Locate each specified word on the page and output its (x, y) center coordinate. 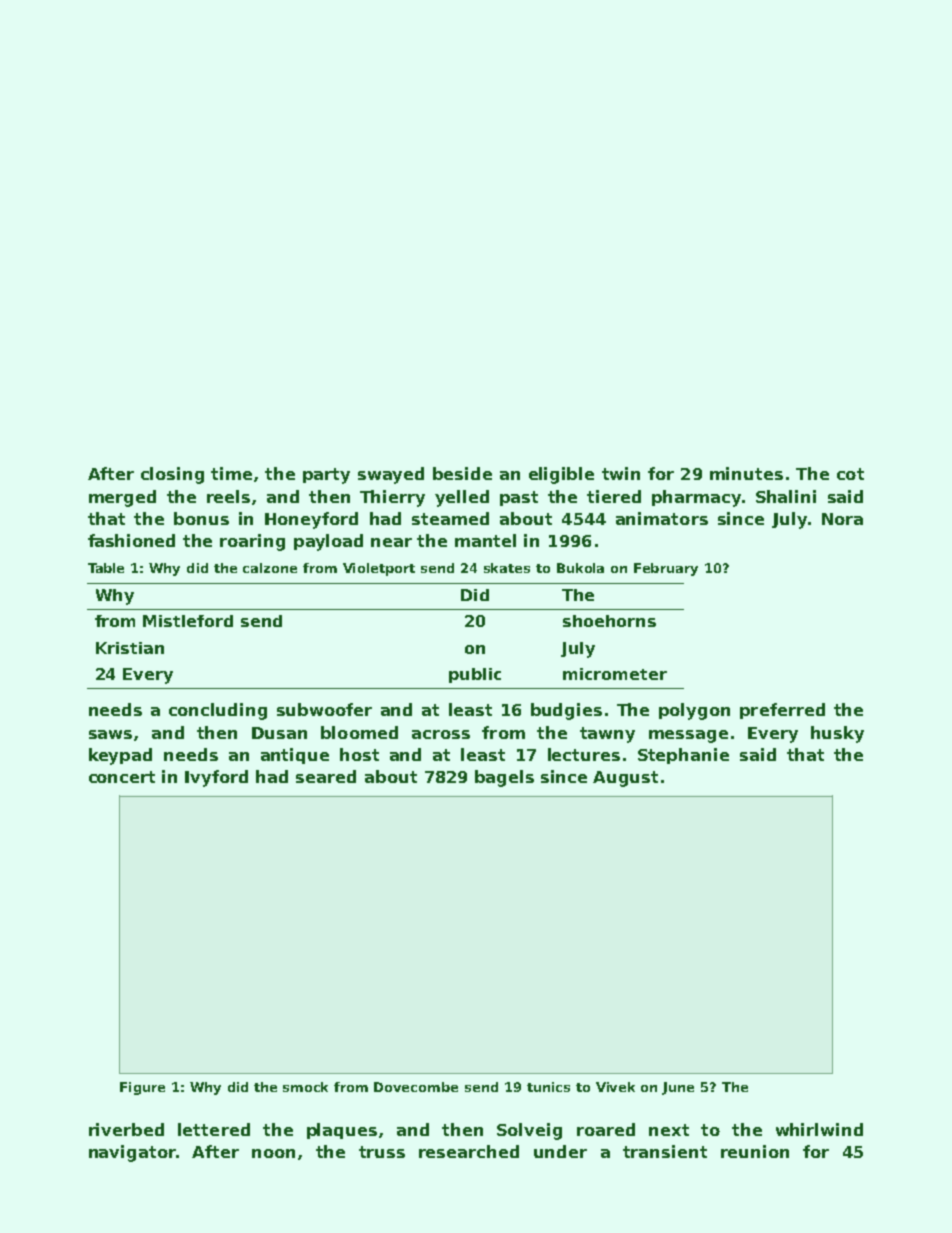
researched (469, 1151)
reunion (755, 1151)
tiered (614, 496)
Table (106, 568)
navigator (132, 1153)
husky (837, 734)
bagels (504, 778)
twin (621, 473)
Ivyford (216, 778)
